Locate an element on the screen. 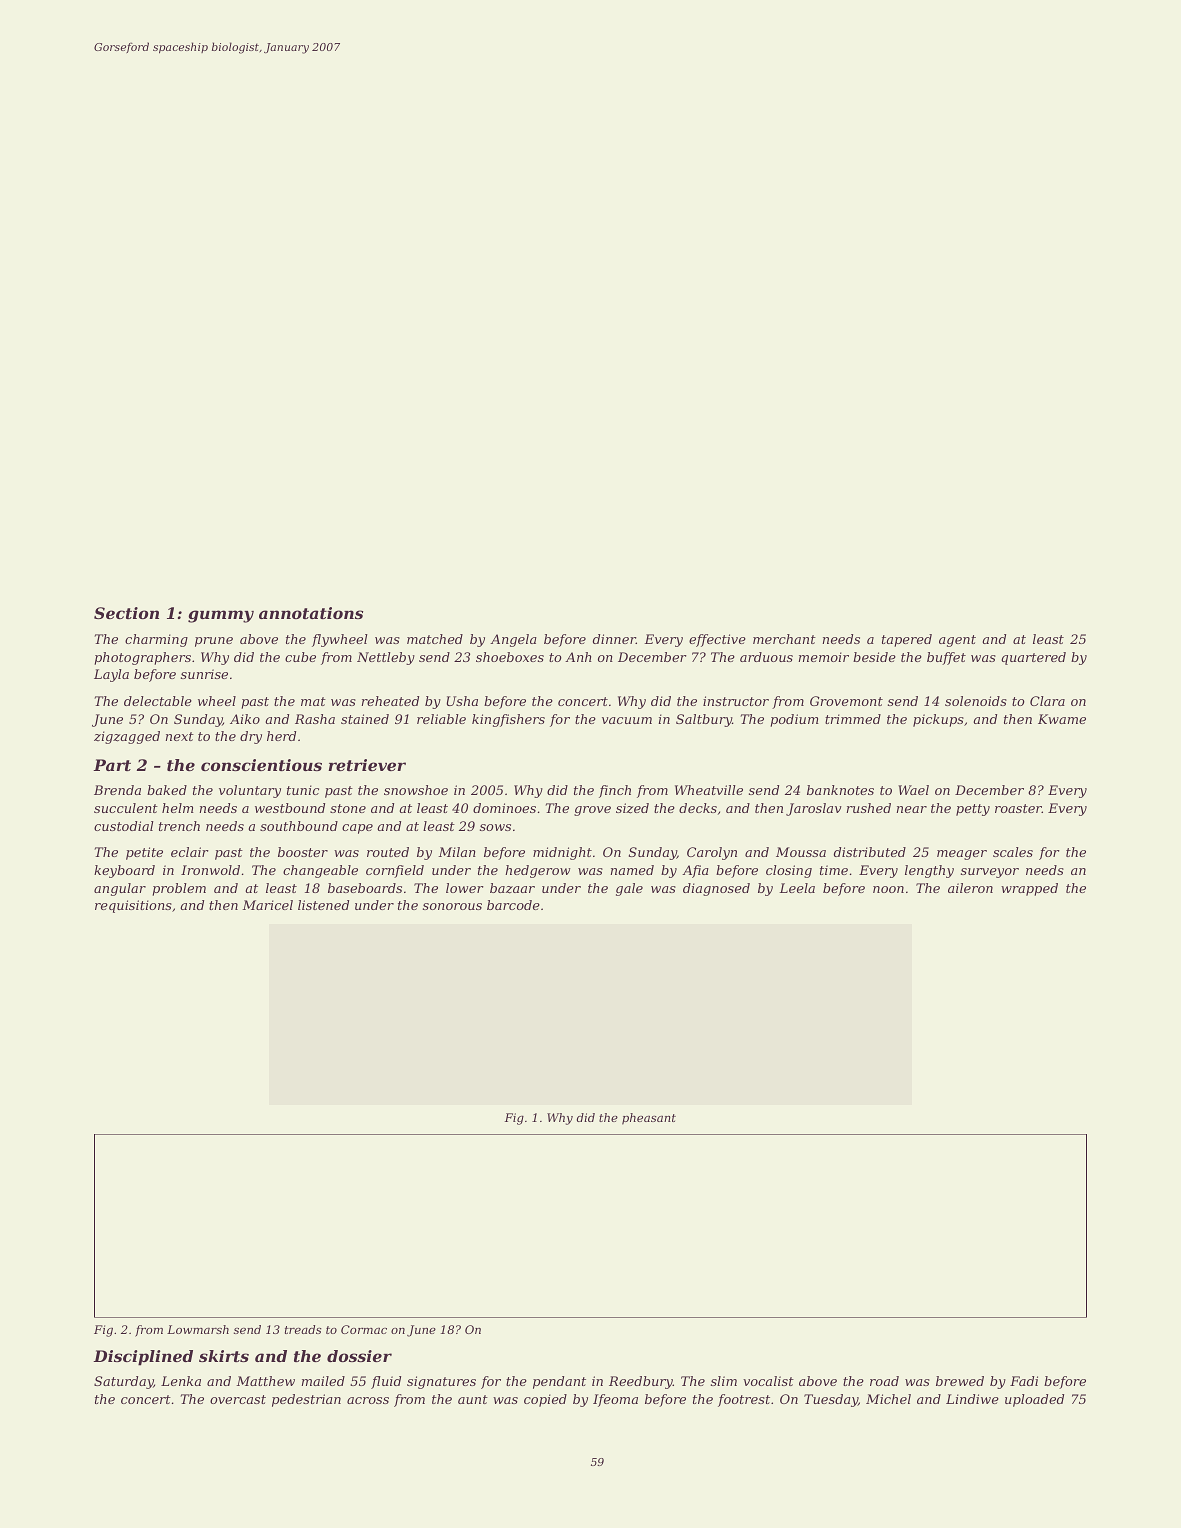  barcode is located at coordinates (513, 905).
